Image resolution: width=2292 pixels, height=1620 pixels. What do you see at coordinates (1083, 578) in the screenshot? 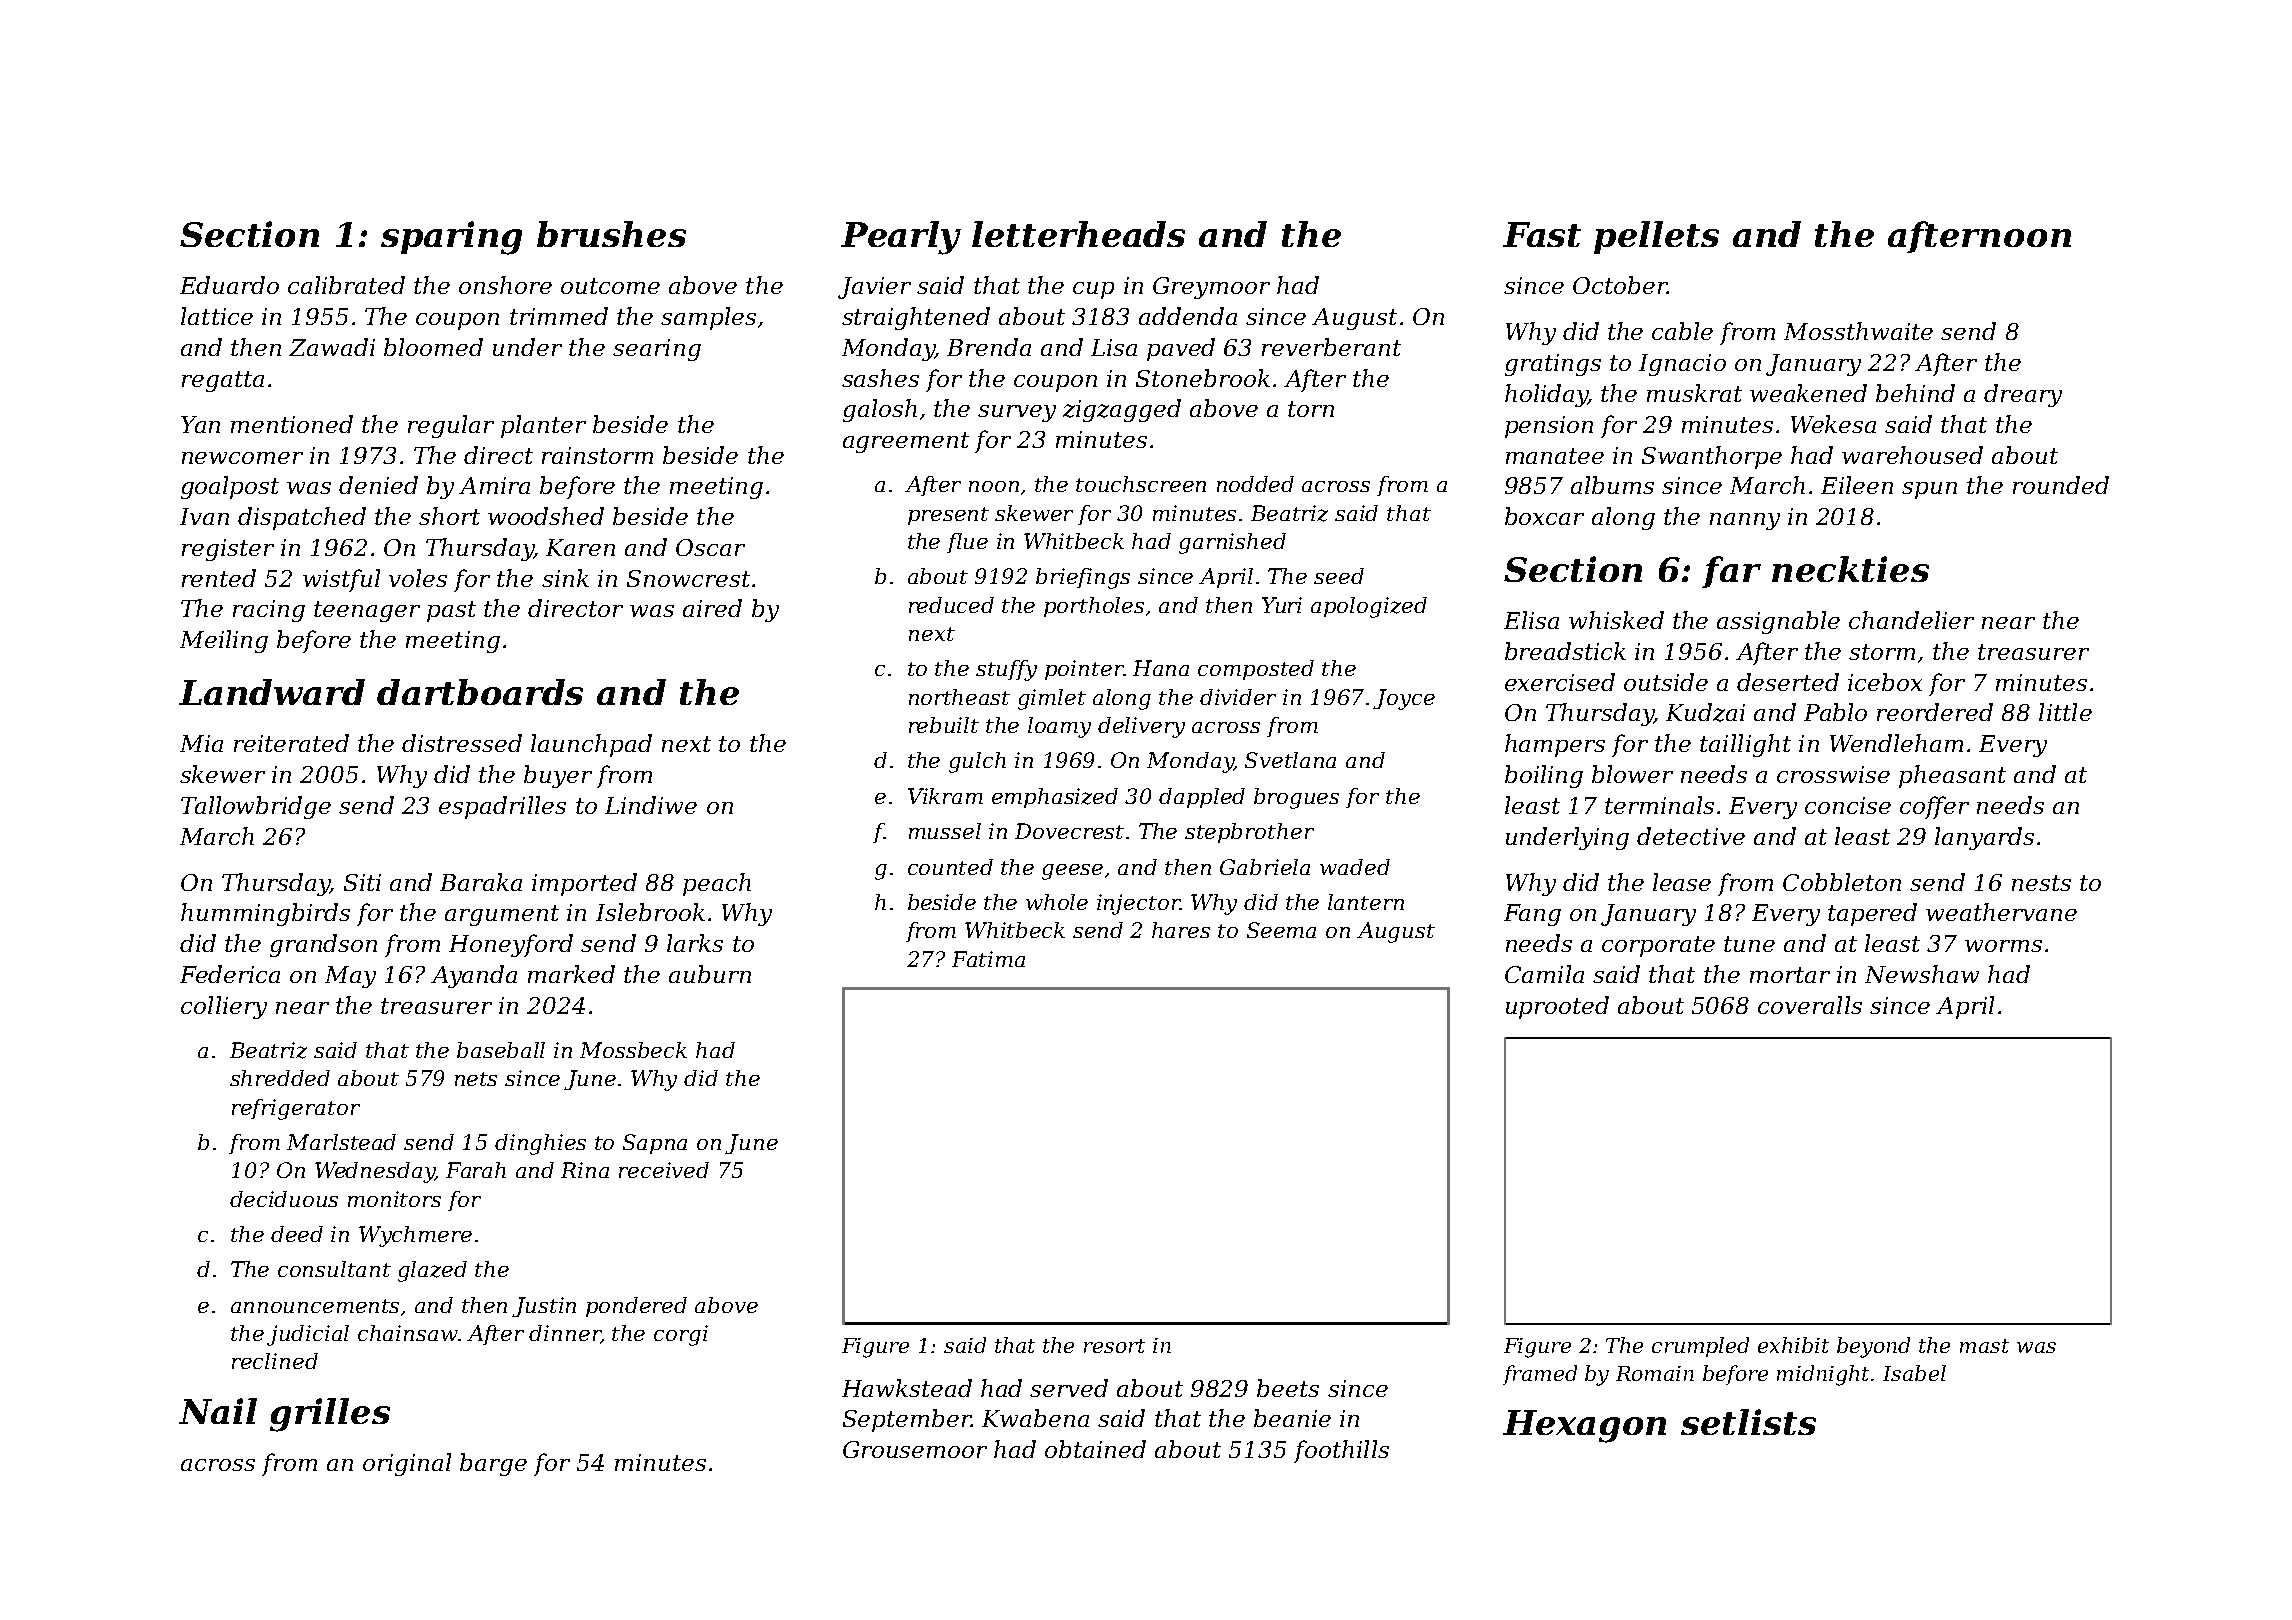
I see `briefings` at bounding box center [1083, 578].
